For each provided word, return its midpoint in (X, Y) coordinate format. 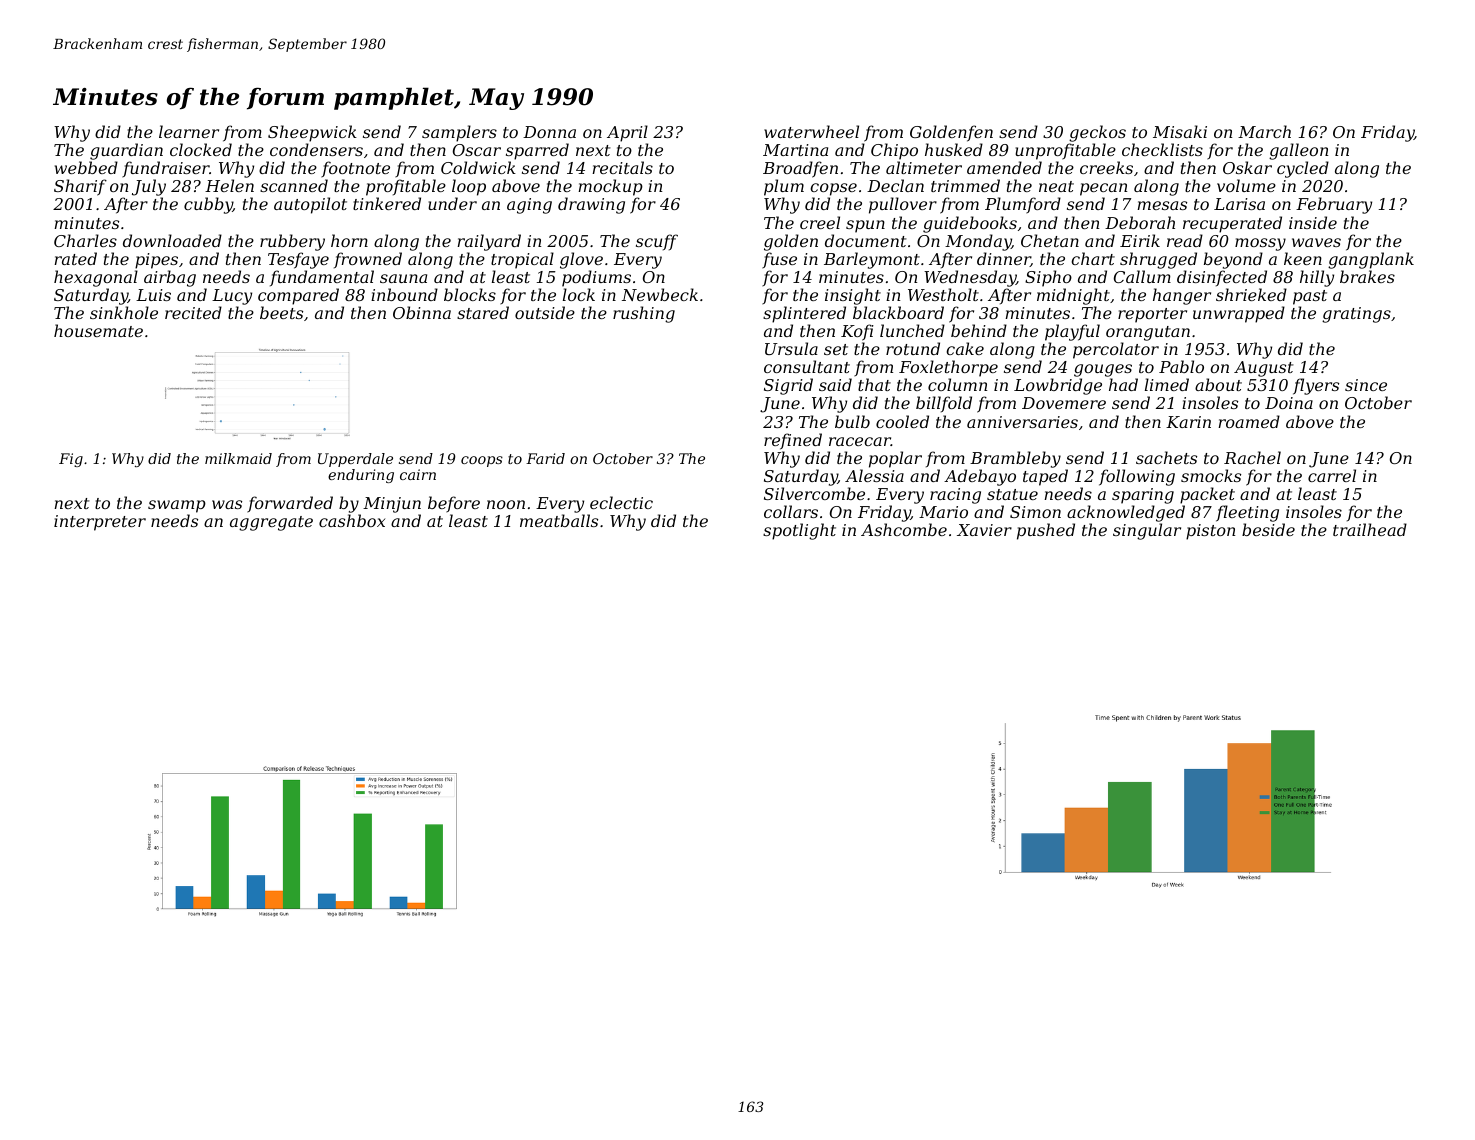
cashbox (352, 520)
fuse (779, 260)
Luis (153, 295)
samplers (459, 133)
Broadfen (800, 169)
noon (506, 504)
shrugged (1158, 260)
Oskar (1247, 167)
